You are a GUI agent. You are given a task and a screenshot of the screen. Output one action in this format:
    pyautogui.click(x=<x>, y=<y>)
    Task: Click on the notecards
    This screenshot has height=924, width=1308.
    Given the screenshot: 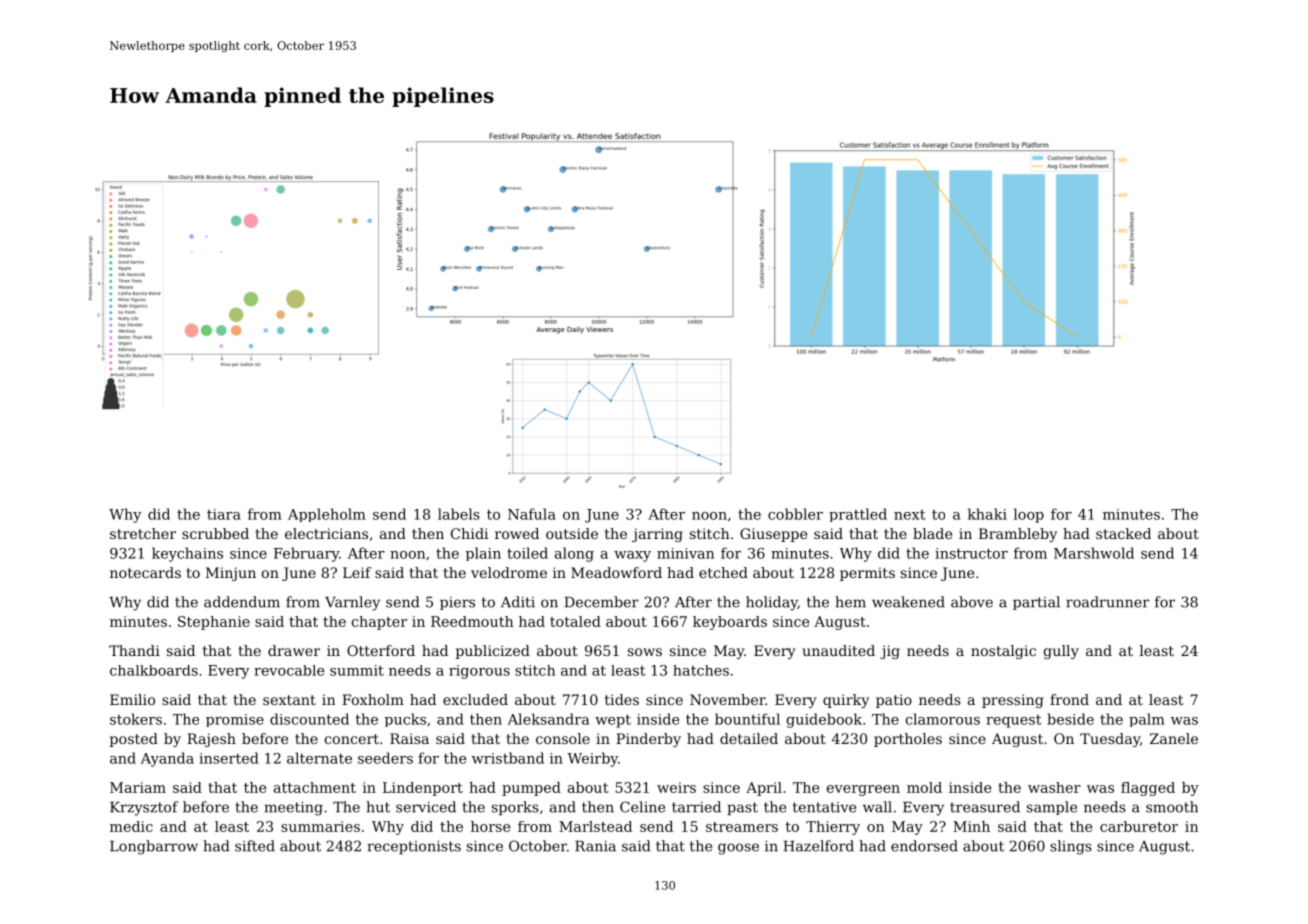 What is the action you would take?
    pyautogui.click(x=145, y=572)
